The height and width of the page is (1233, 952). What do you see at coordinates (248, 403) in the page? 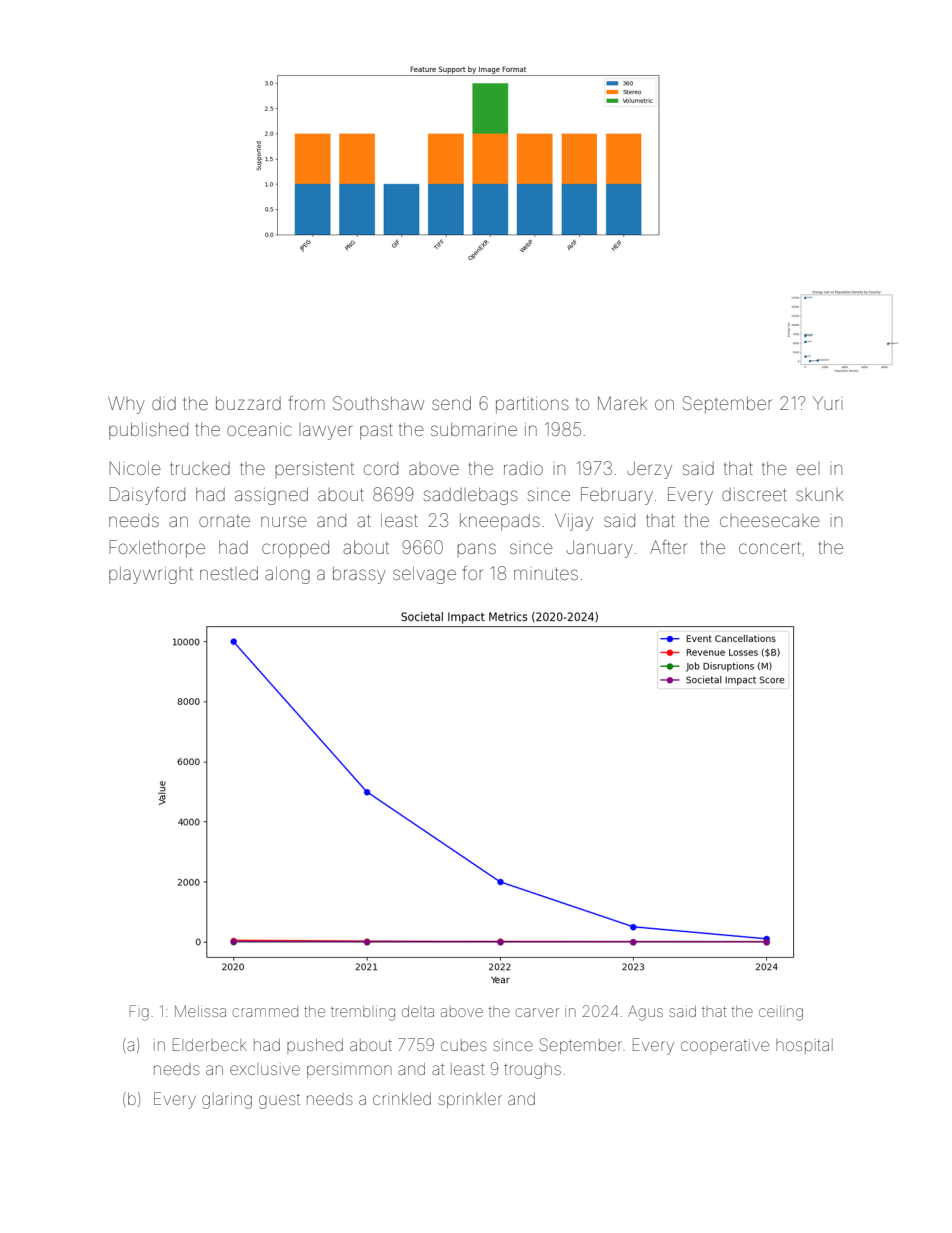
I see `buzzard` at bounding box center [248, 403].
